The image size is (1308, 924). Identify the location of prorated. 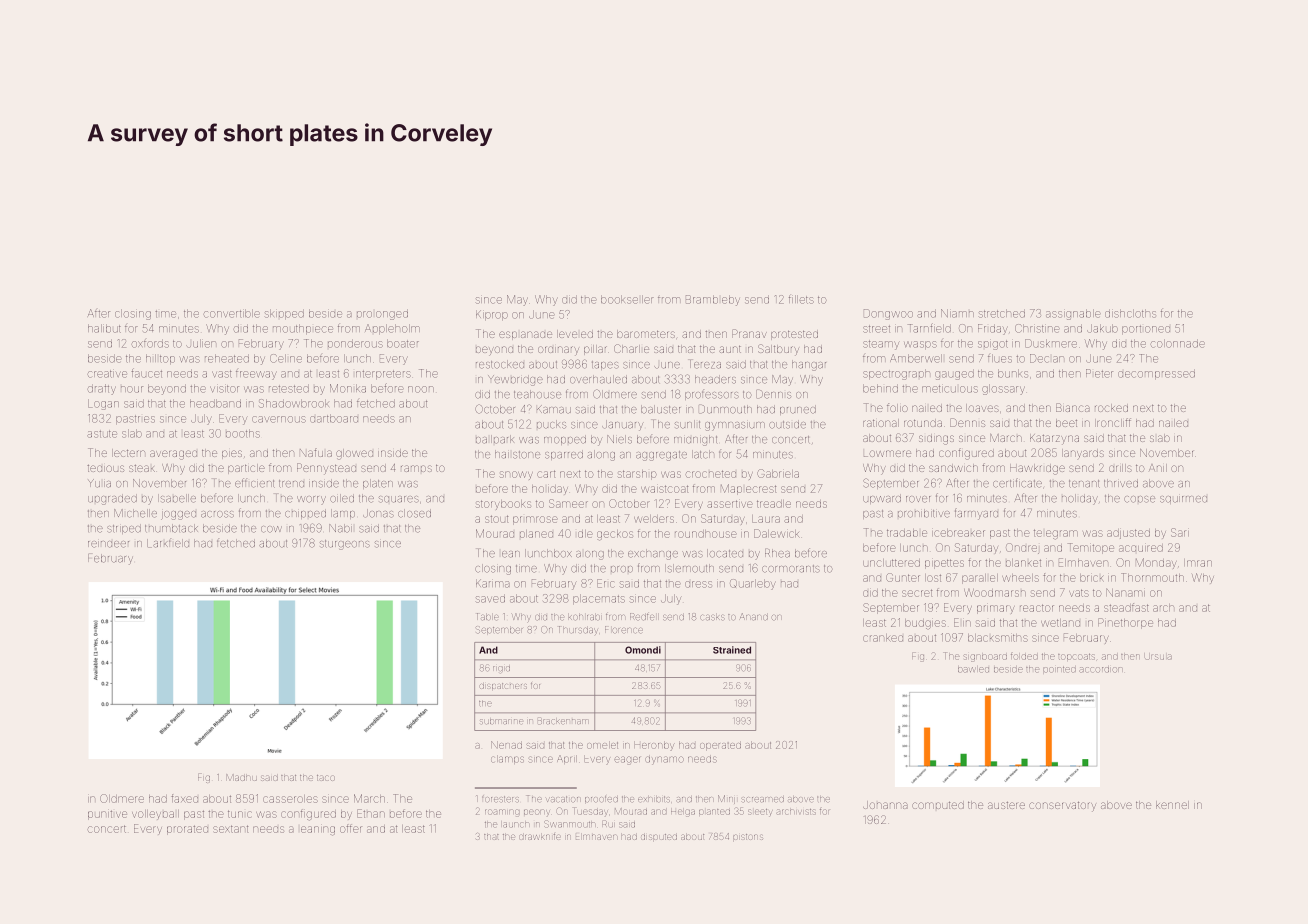
(187, 830).
